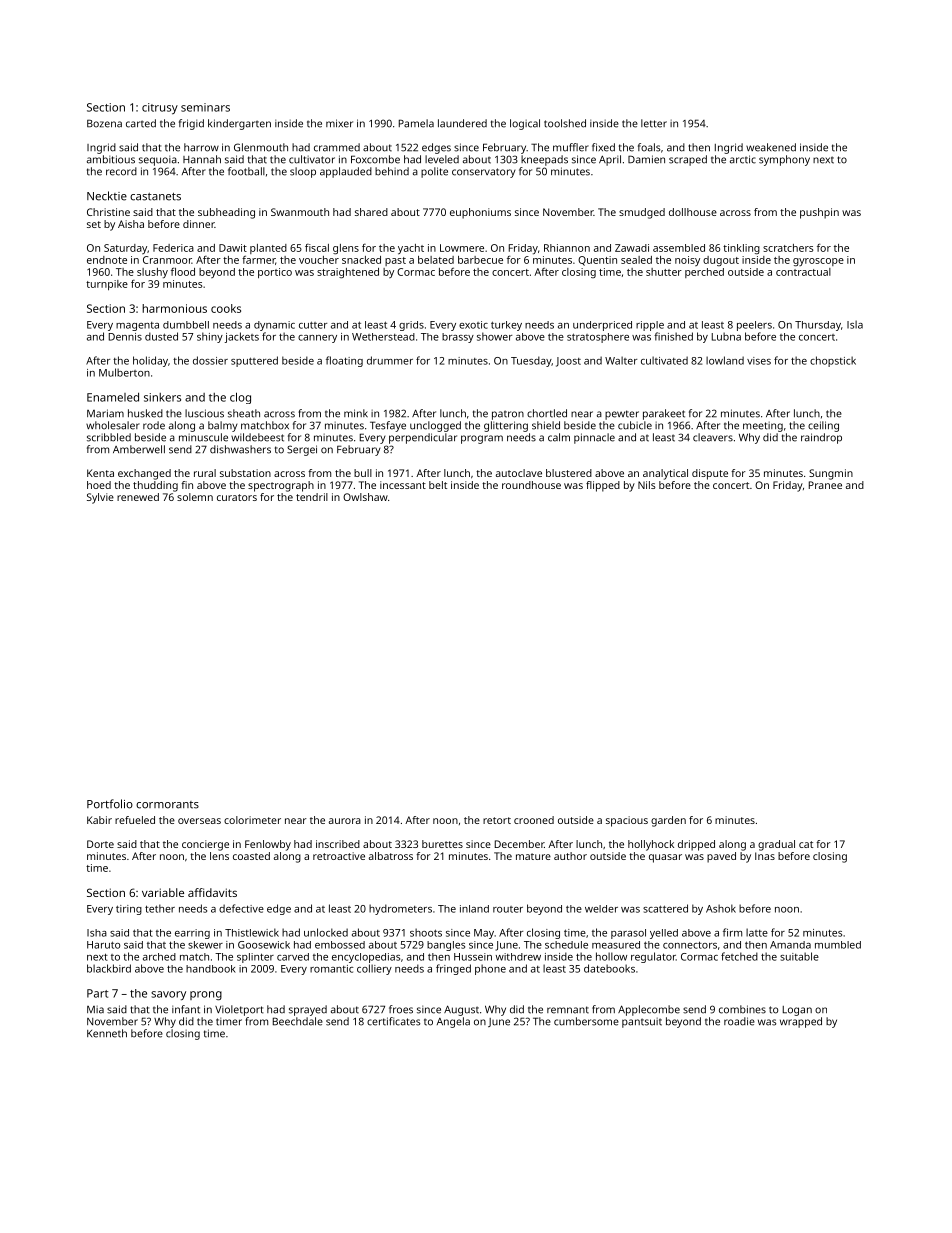 The image size is (952, 1233). What do you see at coordinates (205, 107) in the document?
I see `seminars` at bounding box center [205, 107].
